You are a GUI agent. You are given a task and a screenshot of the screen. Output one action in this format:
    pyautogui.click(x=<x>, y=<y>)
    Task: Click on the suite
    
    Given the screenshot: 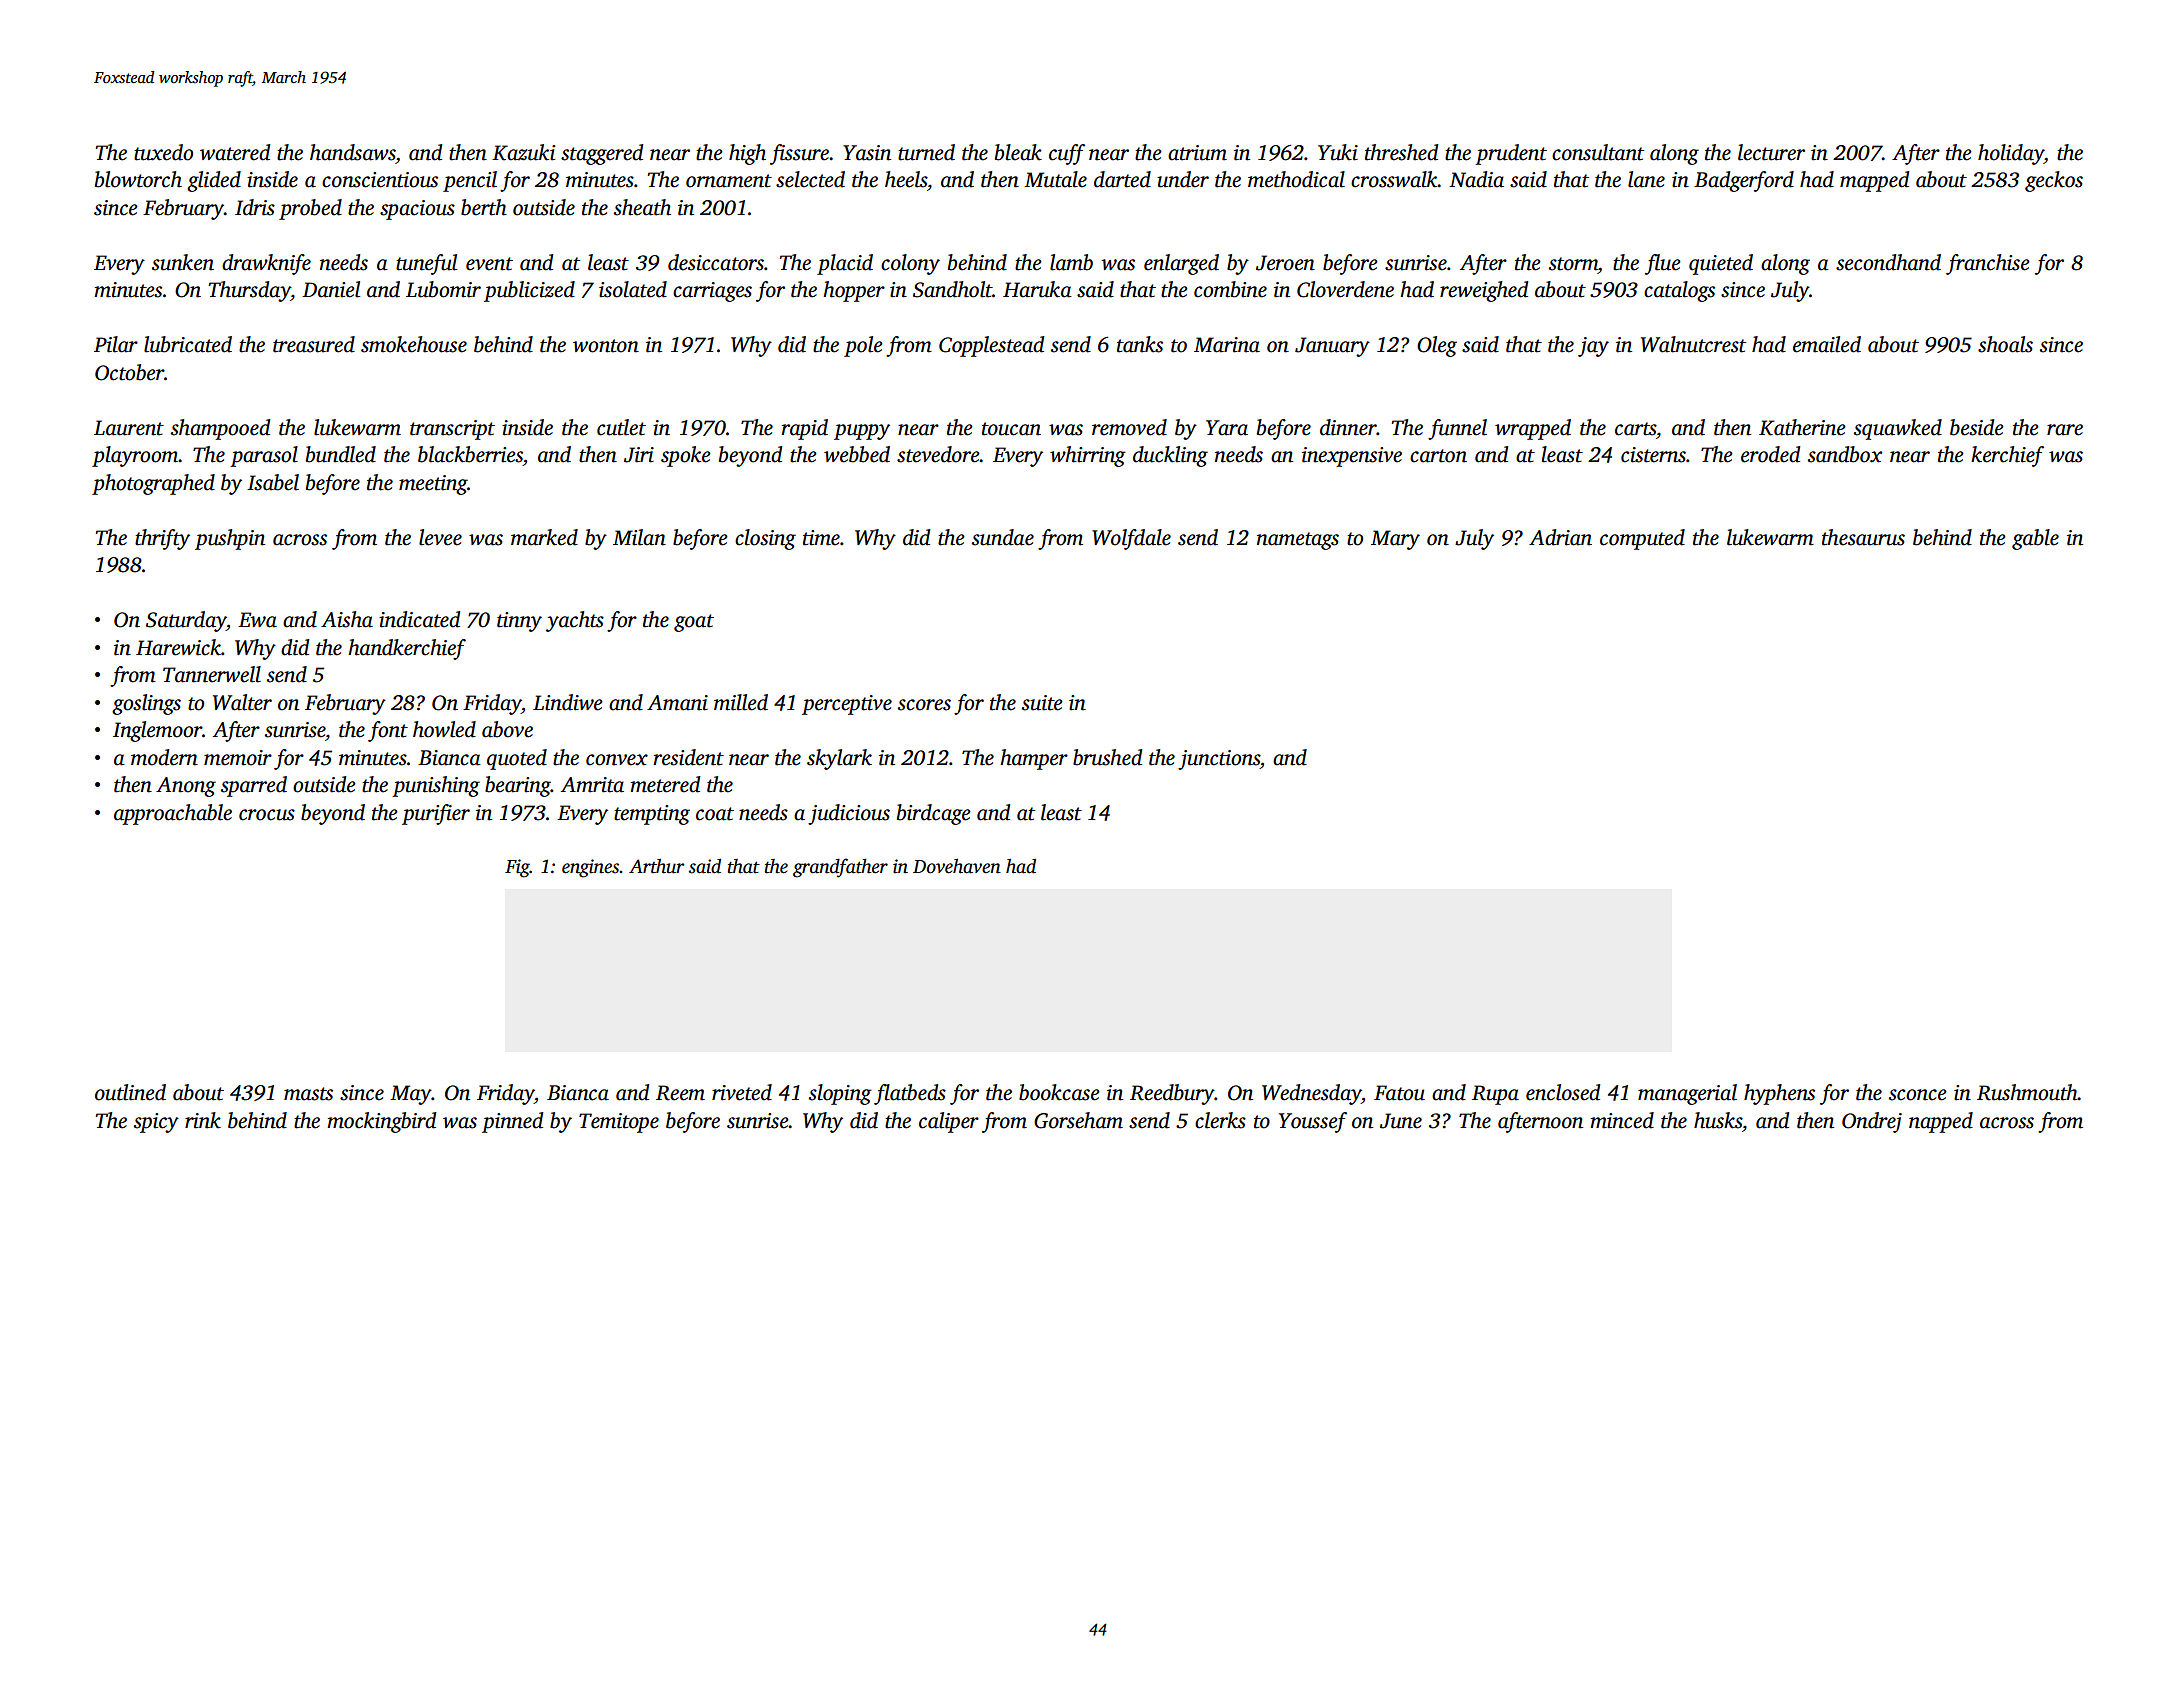 What is the action you would take?
    pyautogui.click(x=1042, y=703)
